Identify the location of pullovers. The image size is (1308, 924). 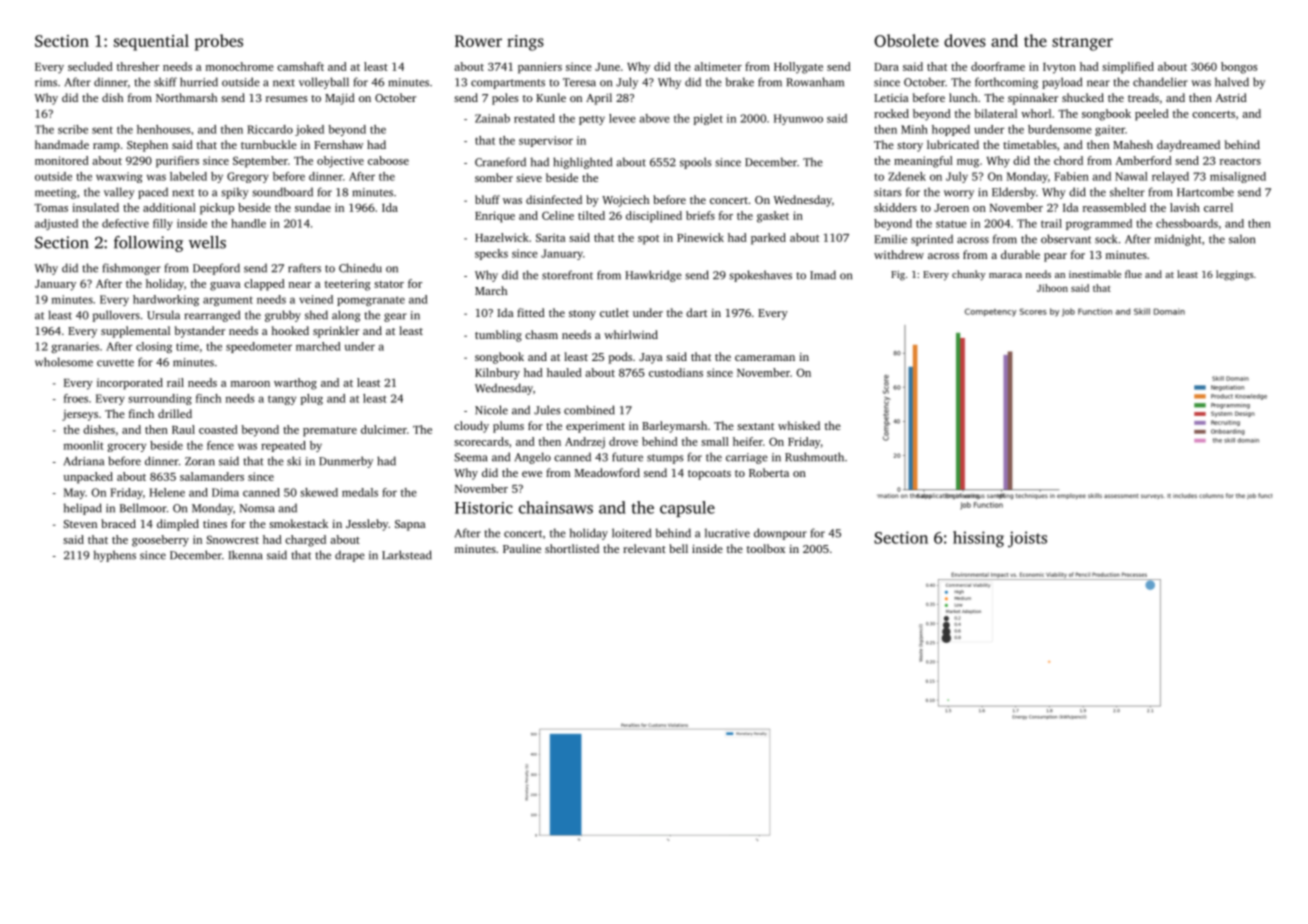
(116, 316).
